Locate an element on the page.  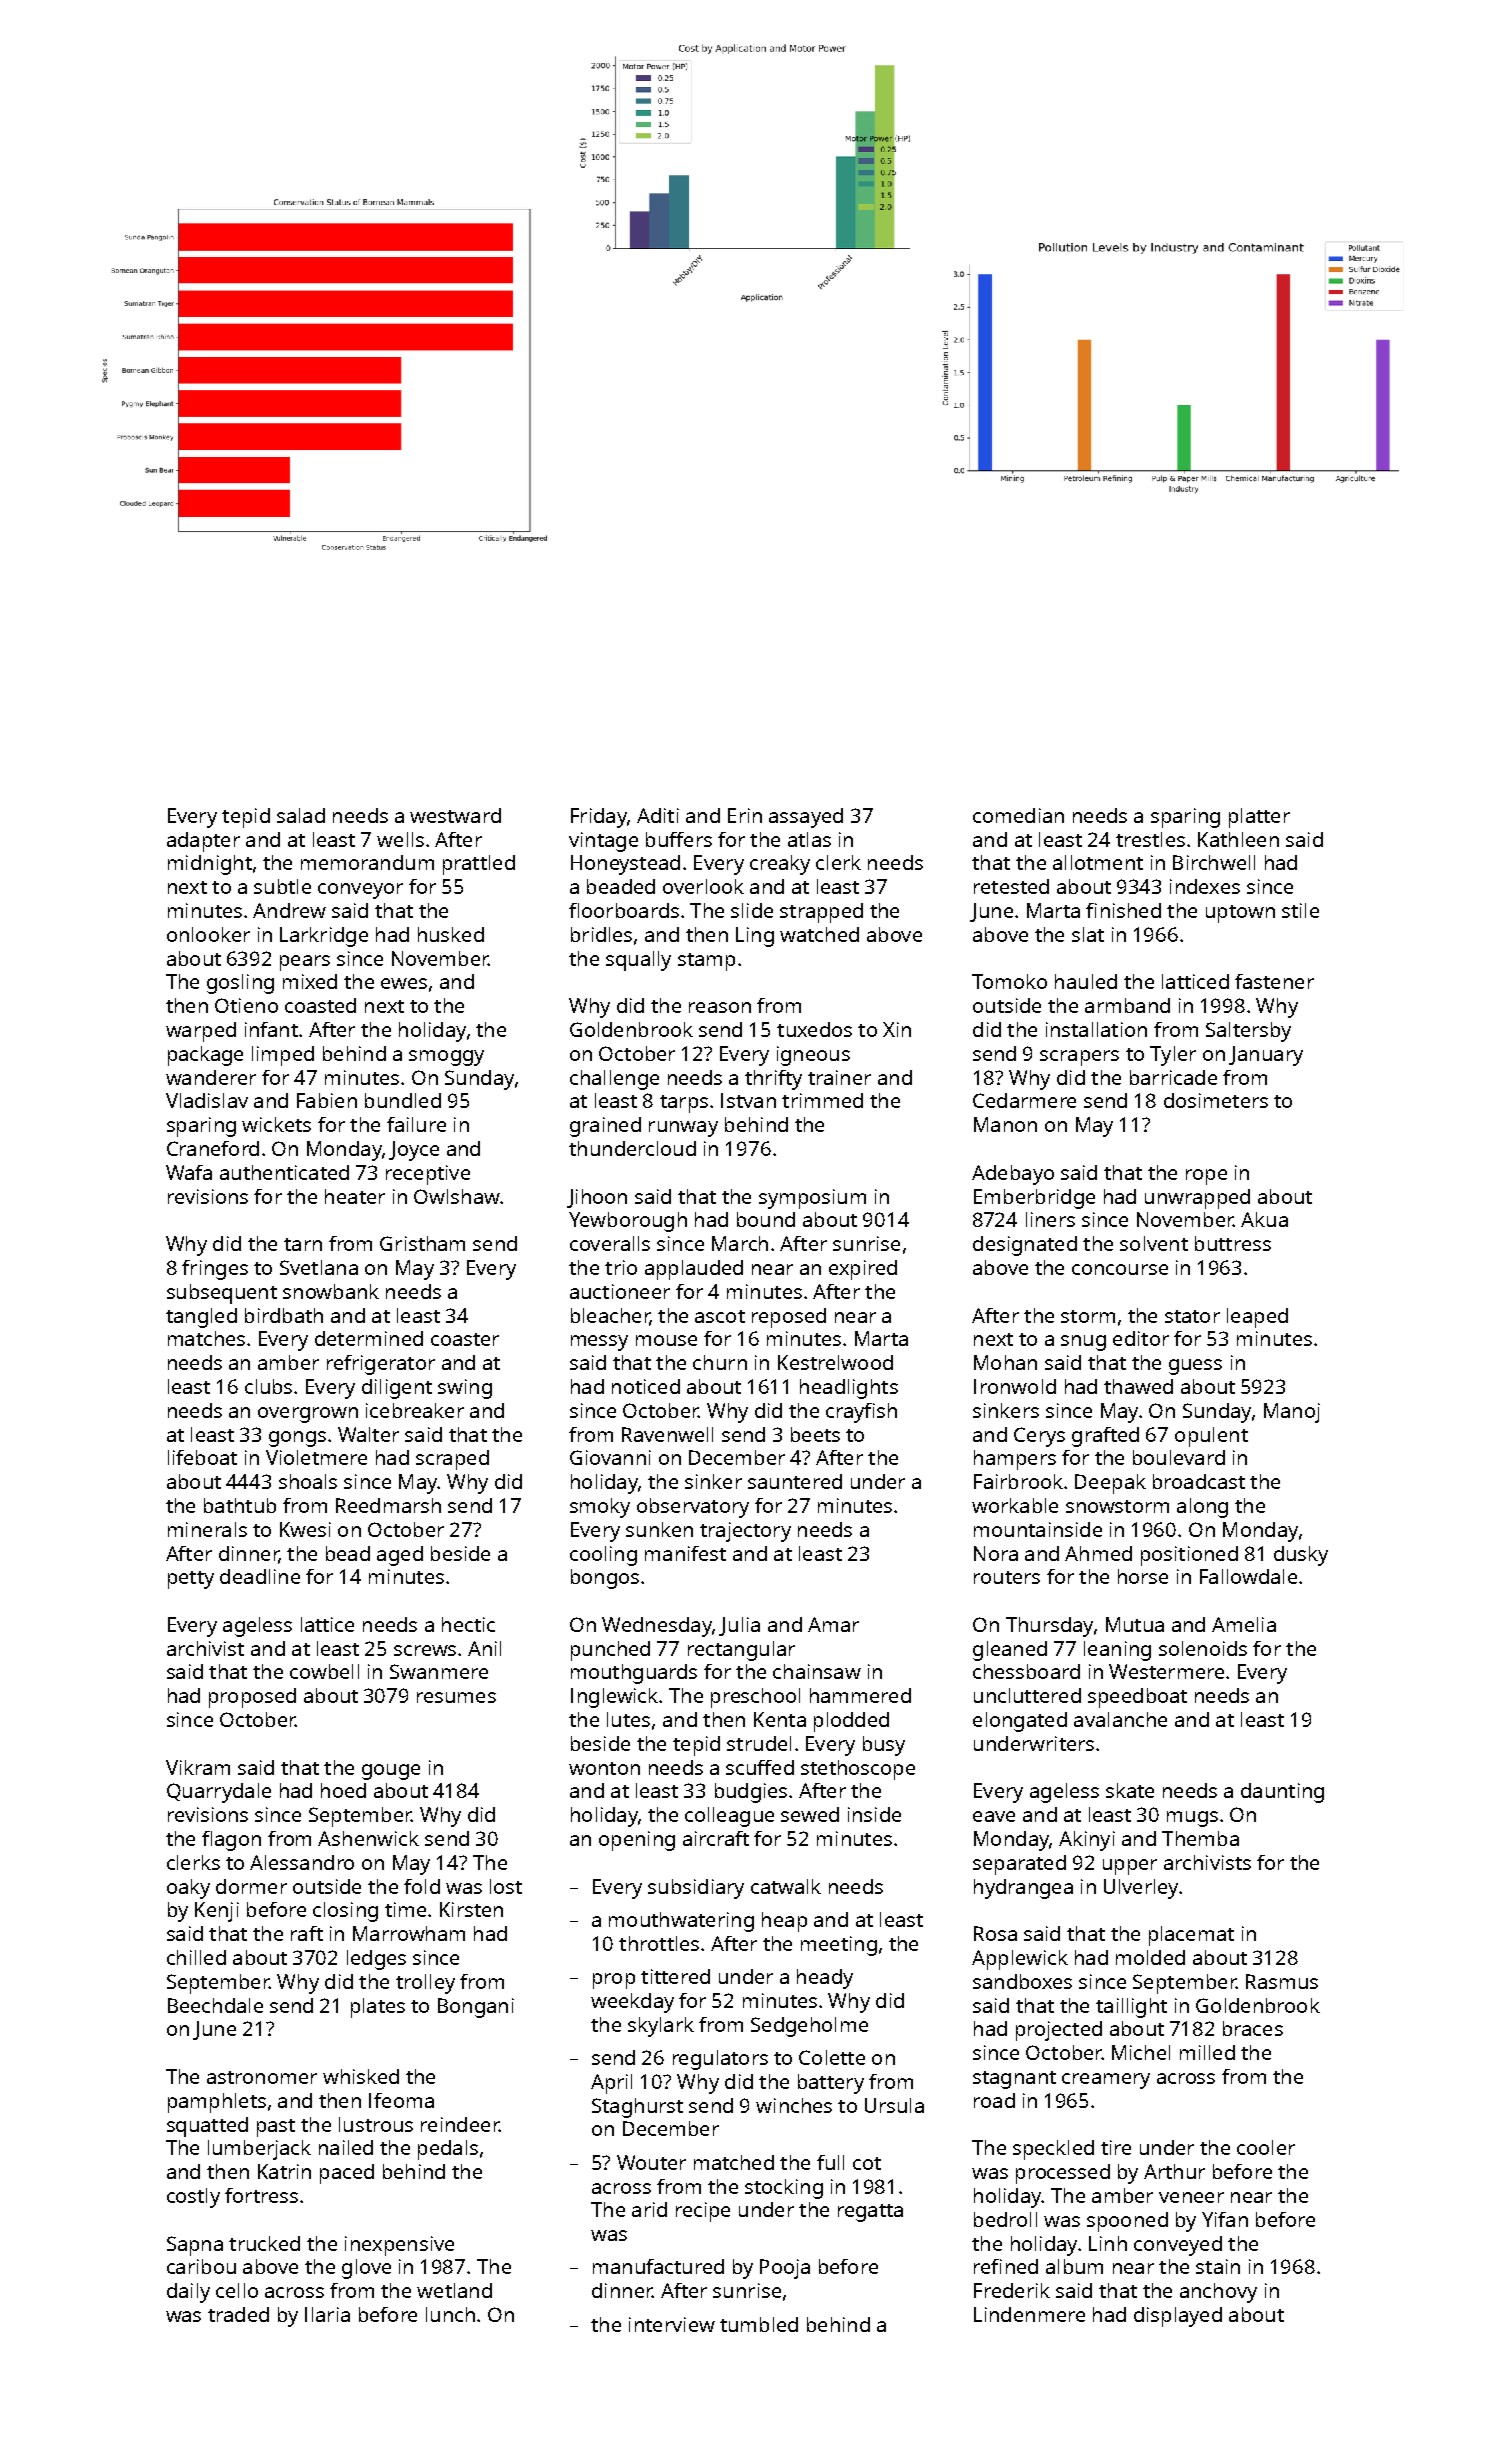
dusky is located at coordinates (1301, 1556).
